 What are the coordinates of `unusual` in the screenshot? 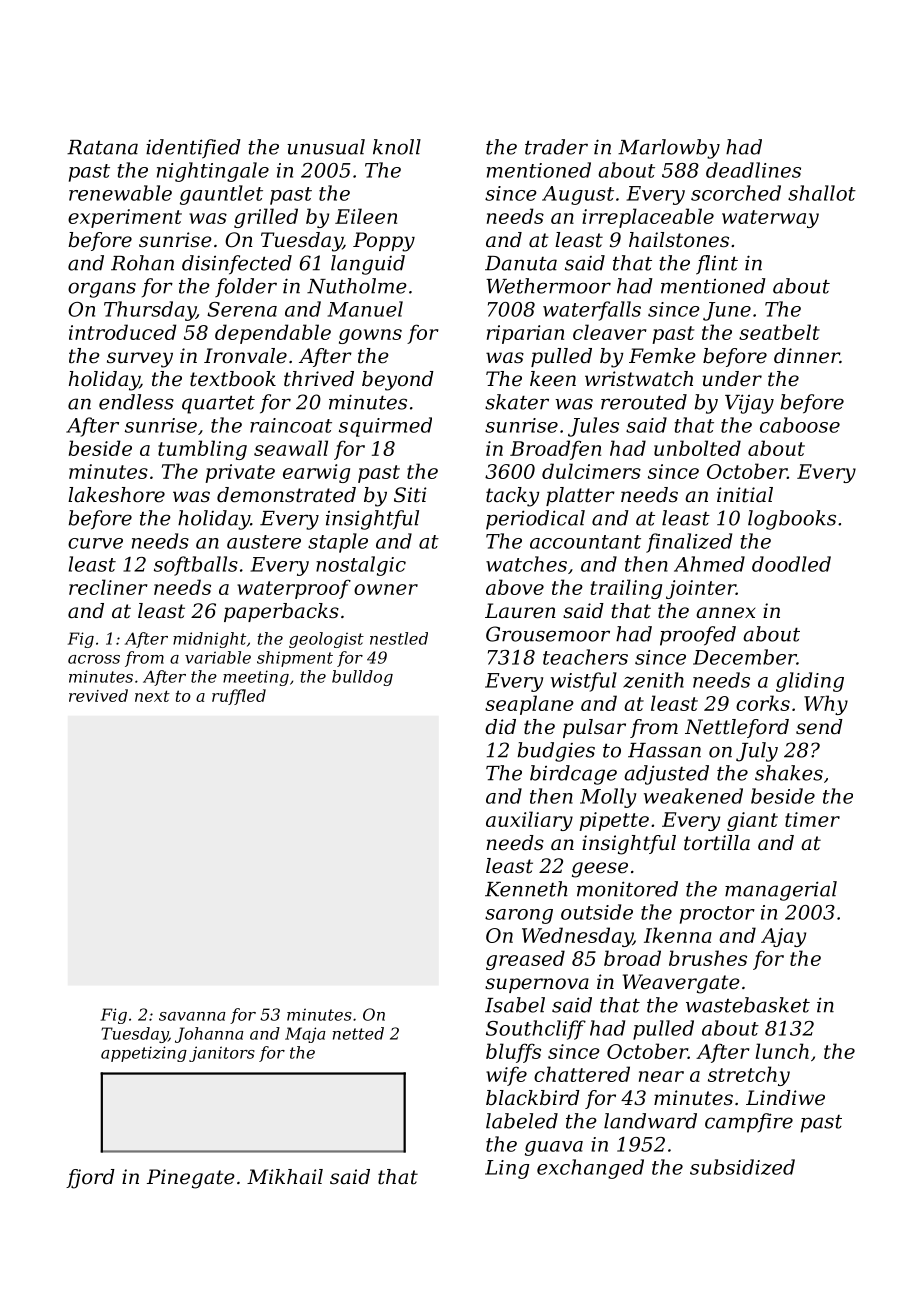 It's located at (326, 147).
